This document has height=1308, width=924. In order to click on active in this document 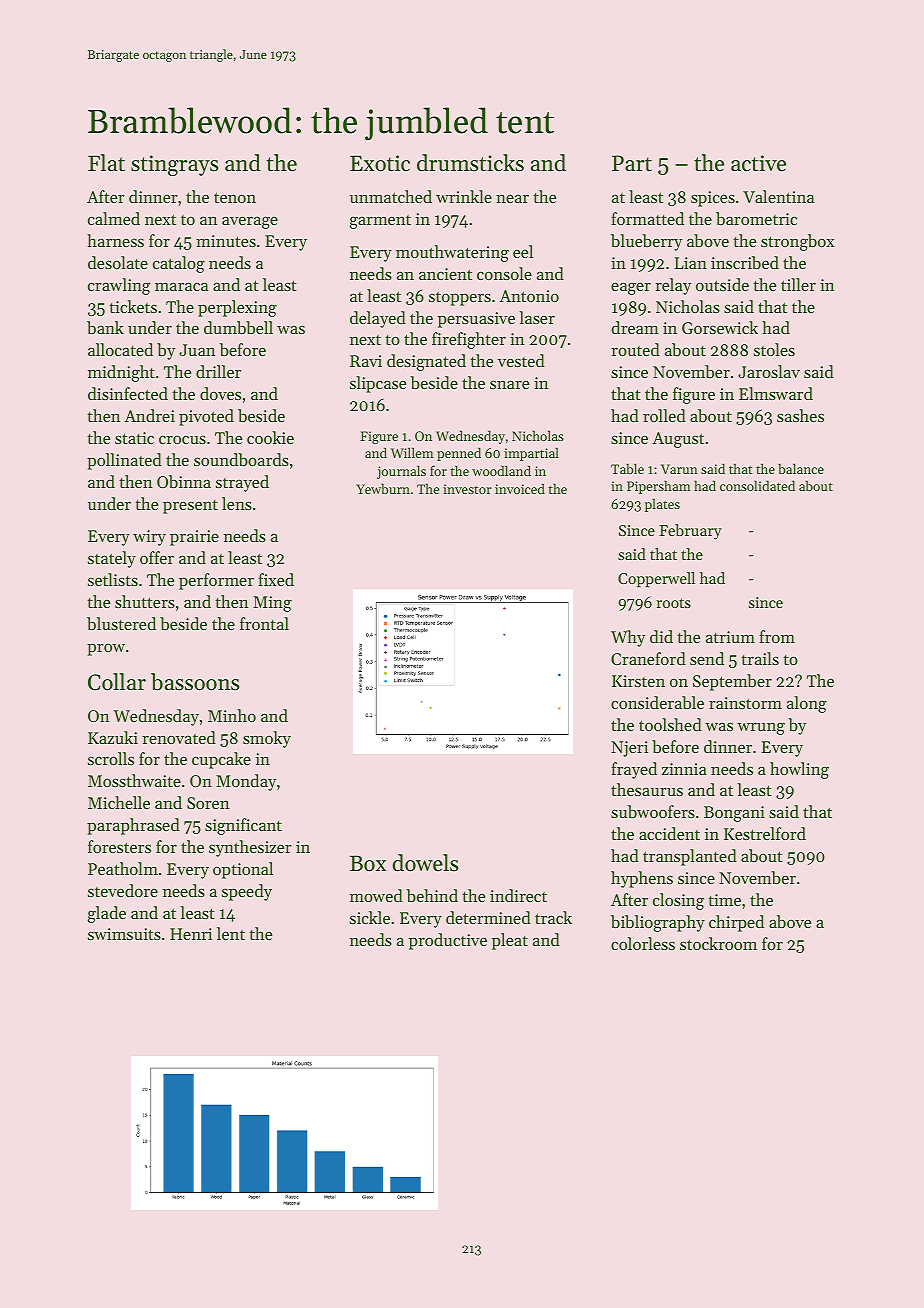, I will do `click(758, 163)`.
